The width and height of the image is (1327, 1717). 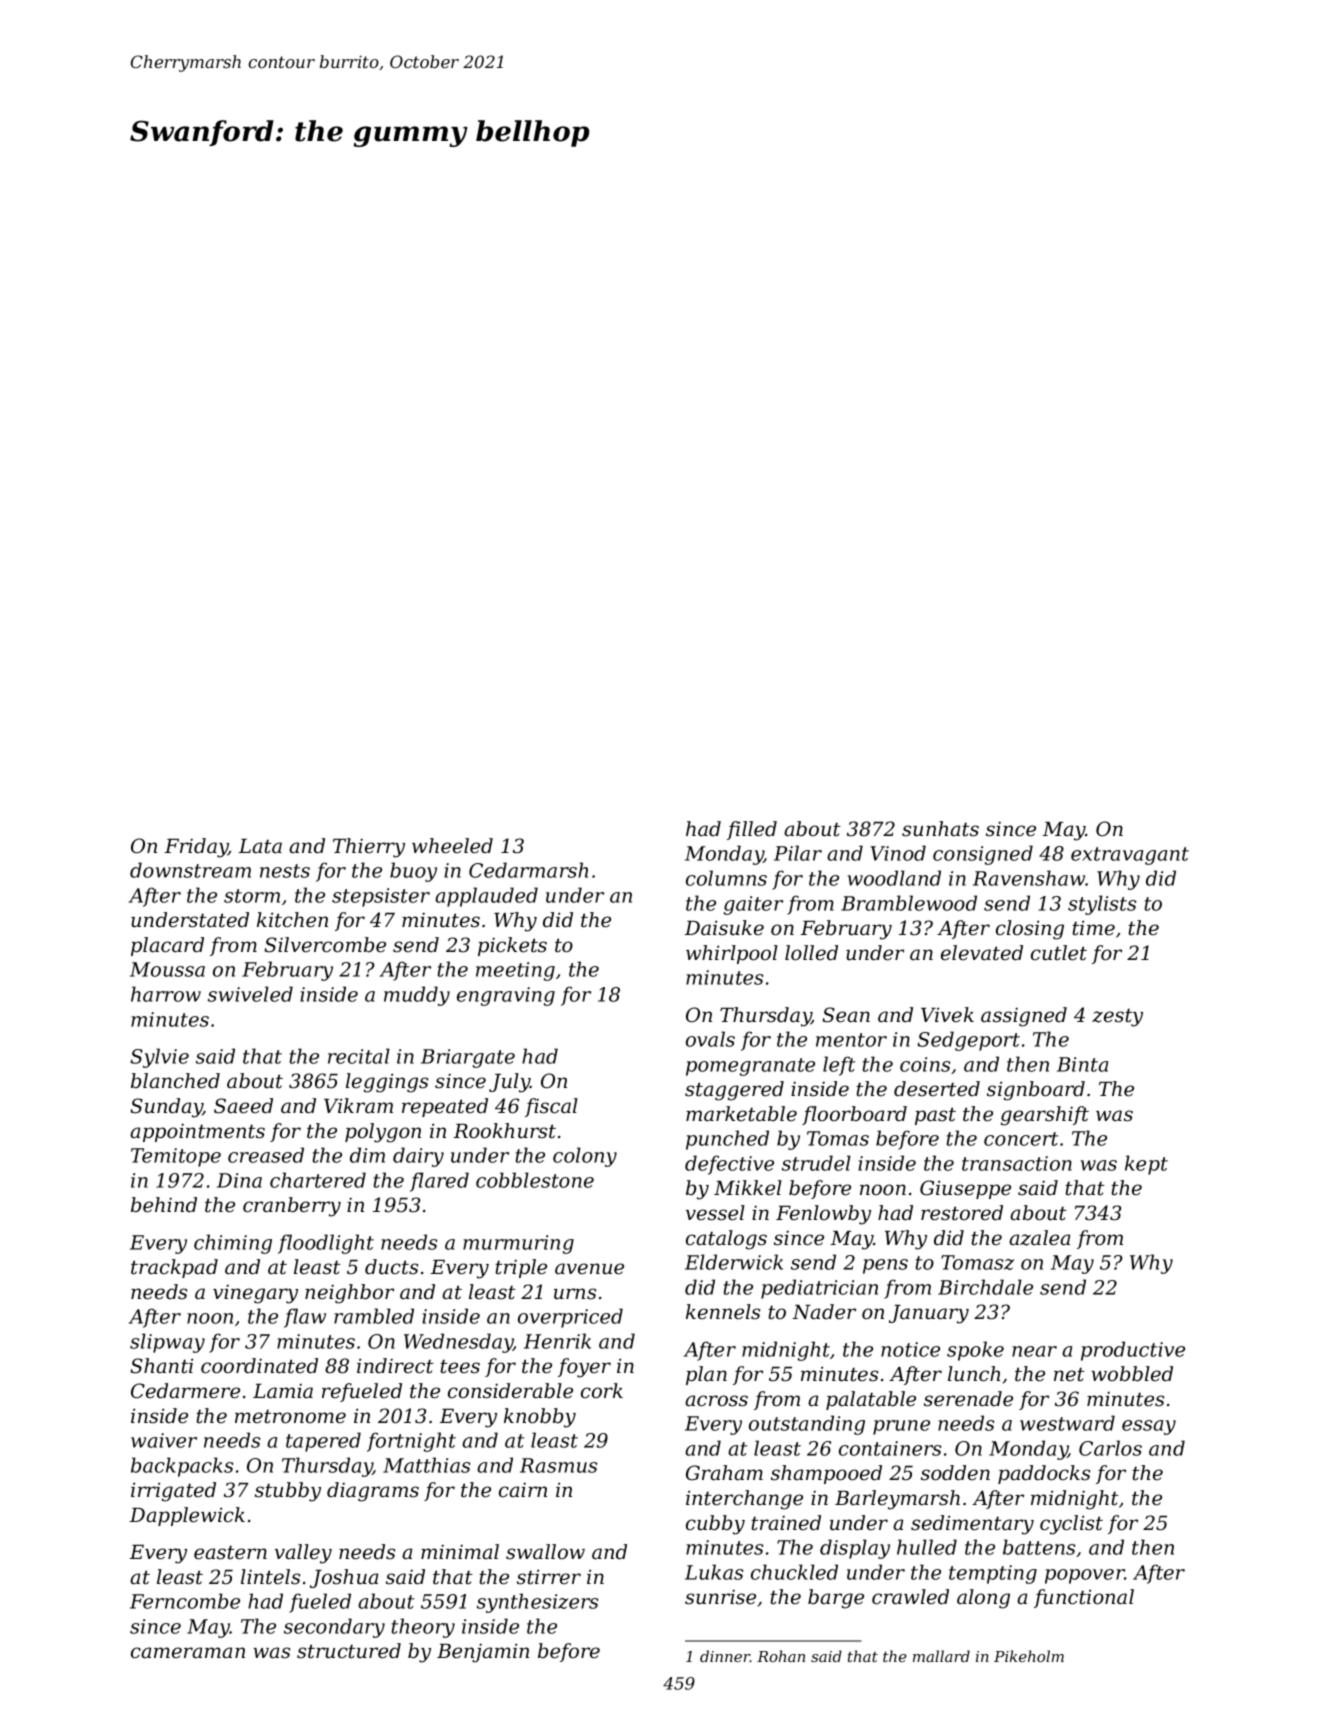 I want to click on Wednesday, so click(x=458, y=1343).
